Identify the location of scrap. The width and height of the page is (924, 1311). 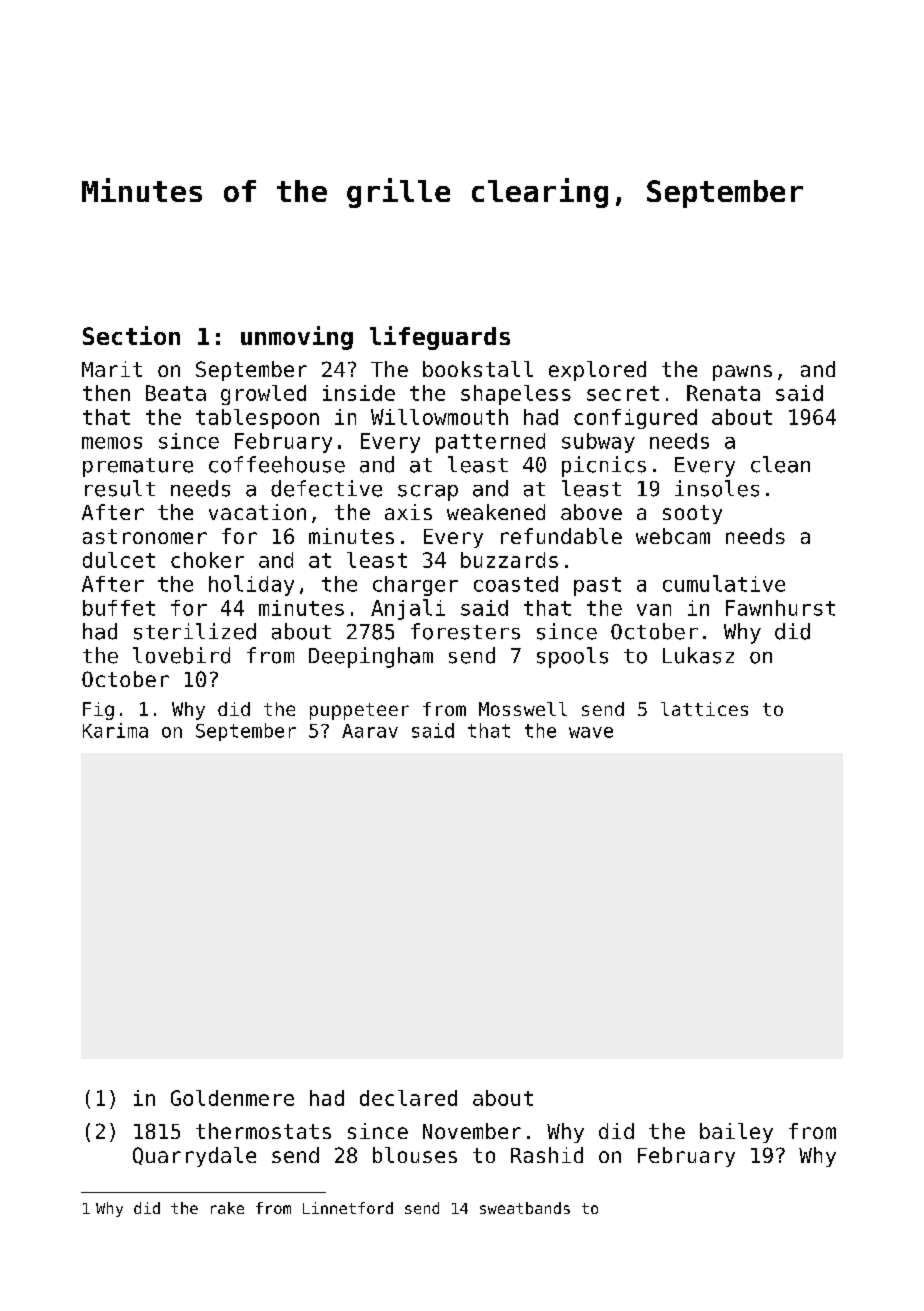
(428, 493).
